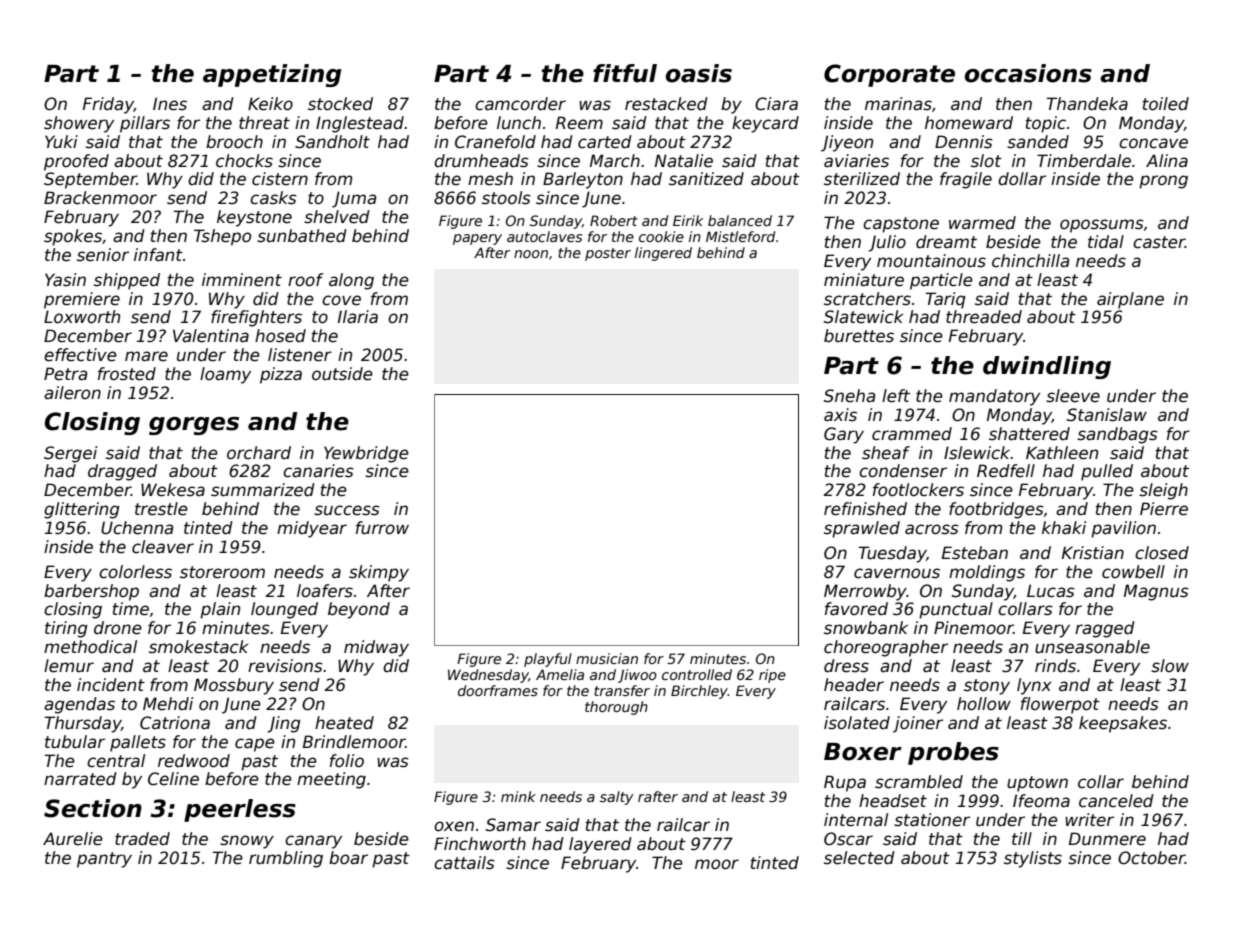 The width and height of the screenshot is (1233, 952). Describe the element at coordinates (614, 220) in the screenshot. I see `Robert` at that location.
